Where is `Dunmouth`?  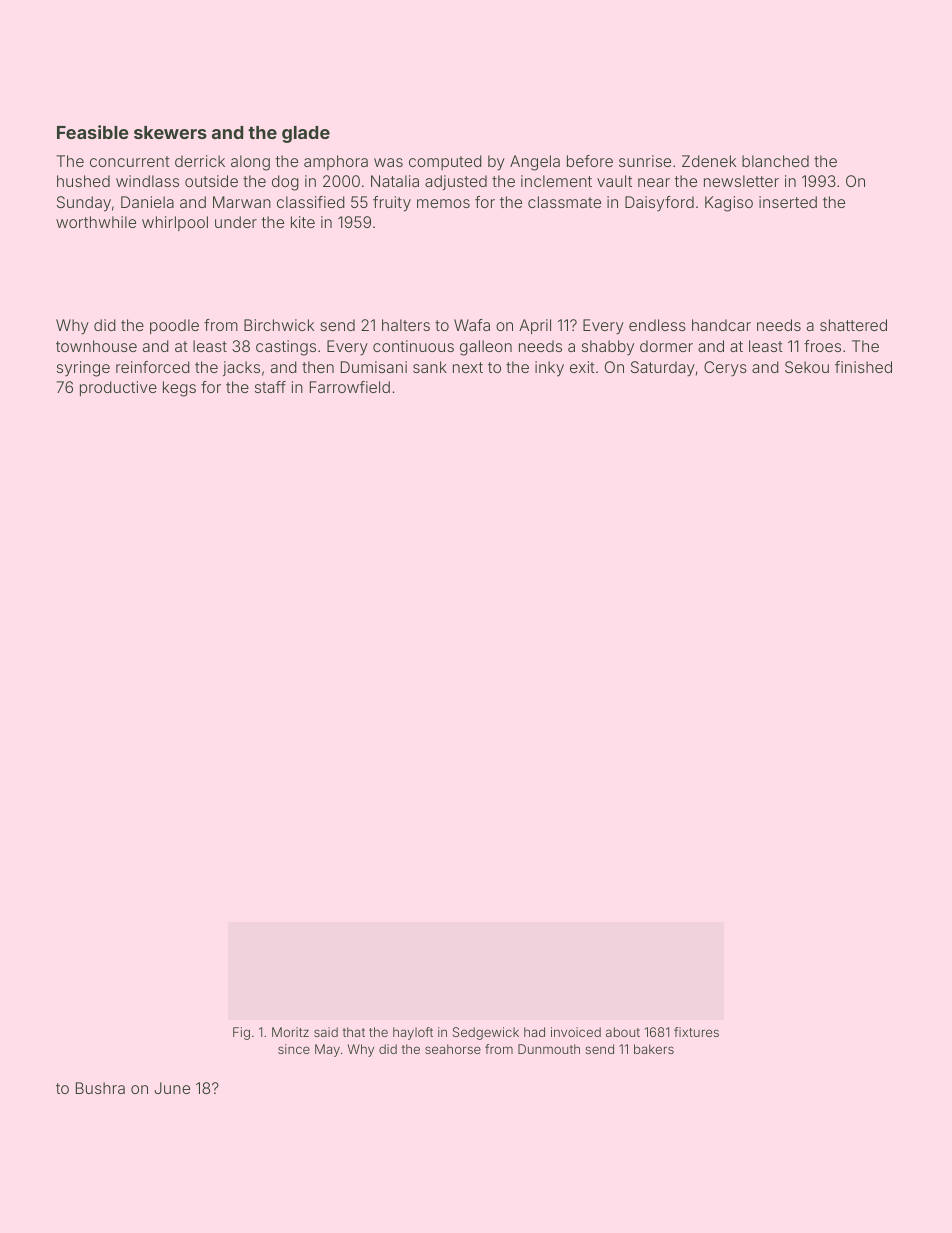
Dunmouth is located at coordinates (549, 1049).
